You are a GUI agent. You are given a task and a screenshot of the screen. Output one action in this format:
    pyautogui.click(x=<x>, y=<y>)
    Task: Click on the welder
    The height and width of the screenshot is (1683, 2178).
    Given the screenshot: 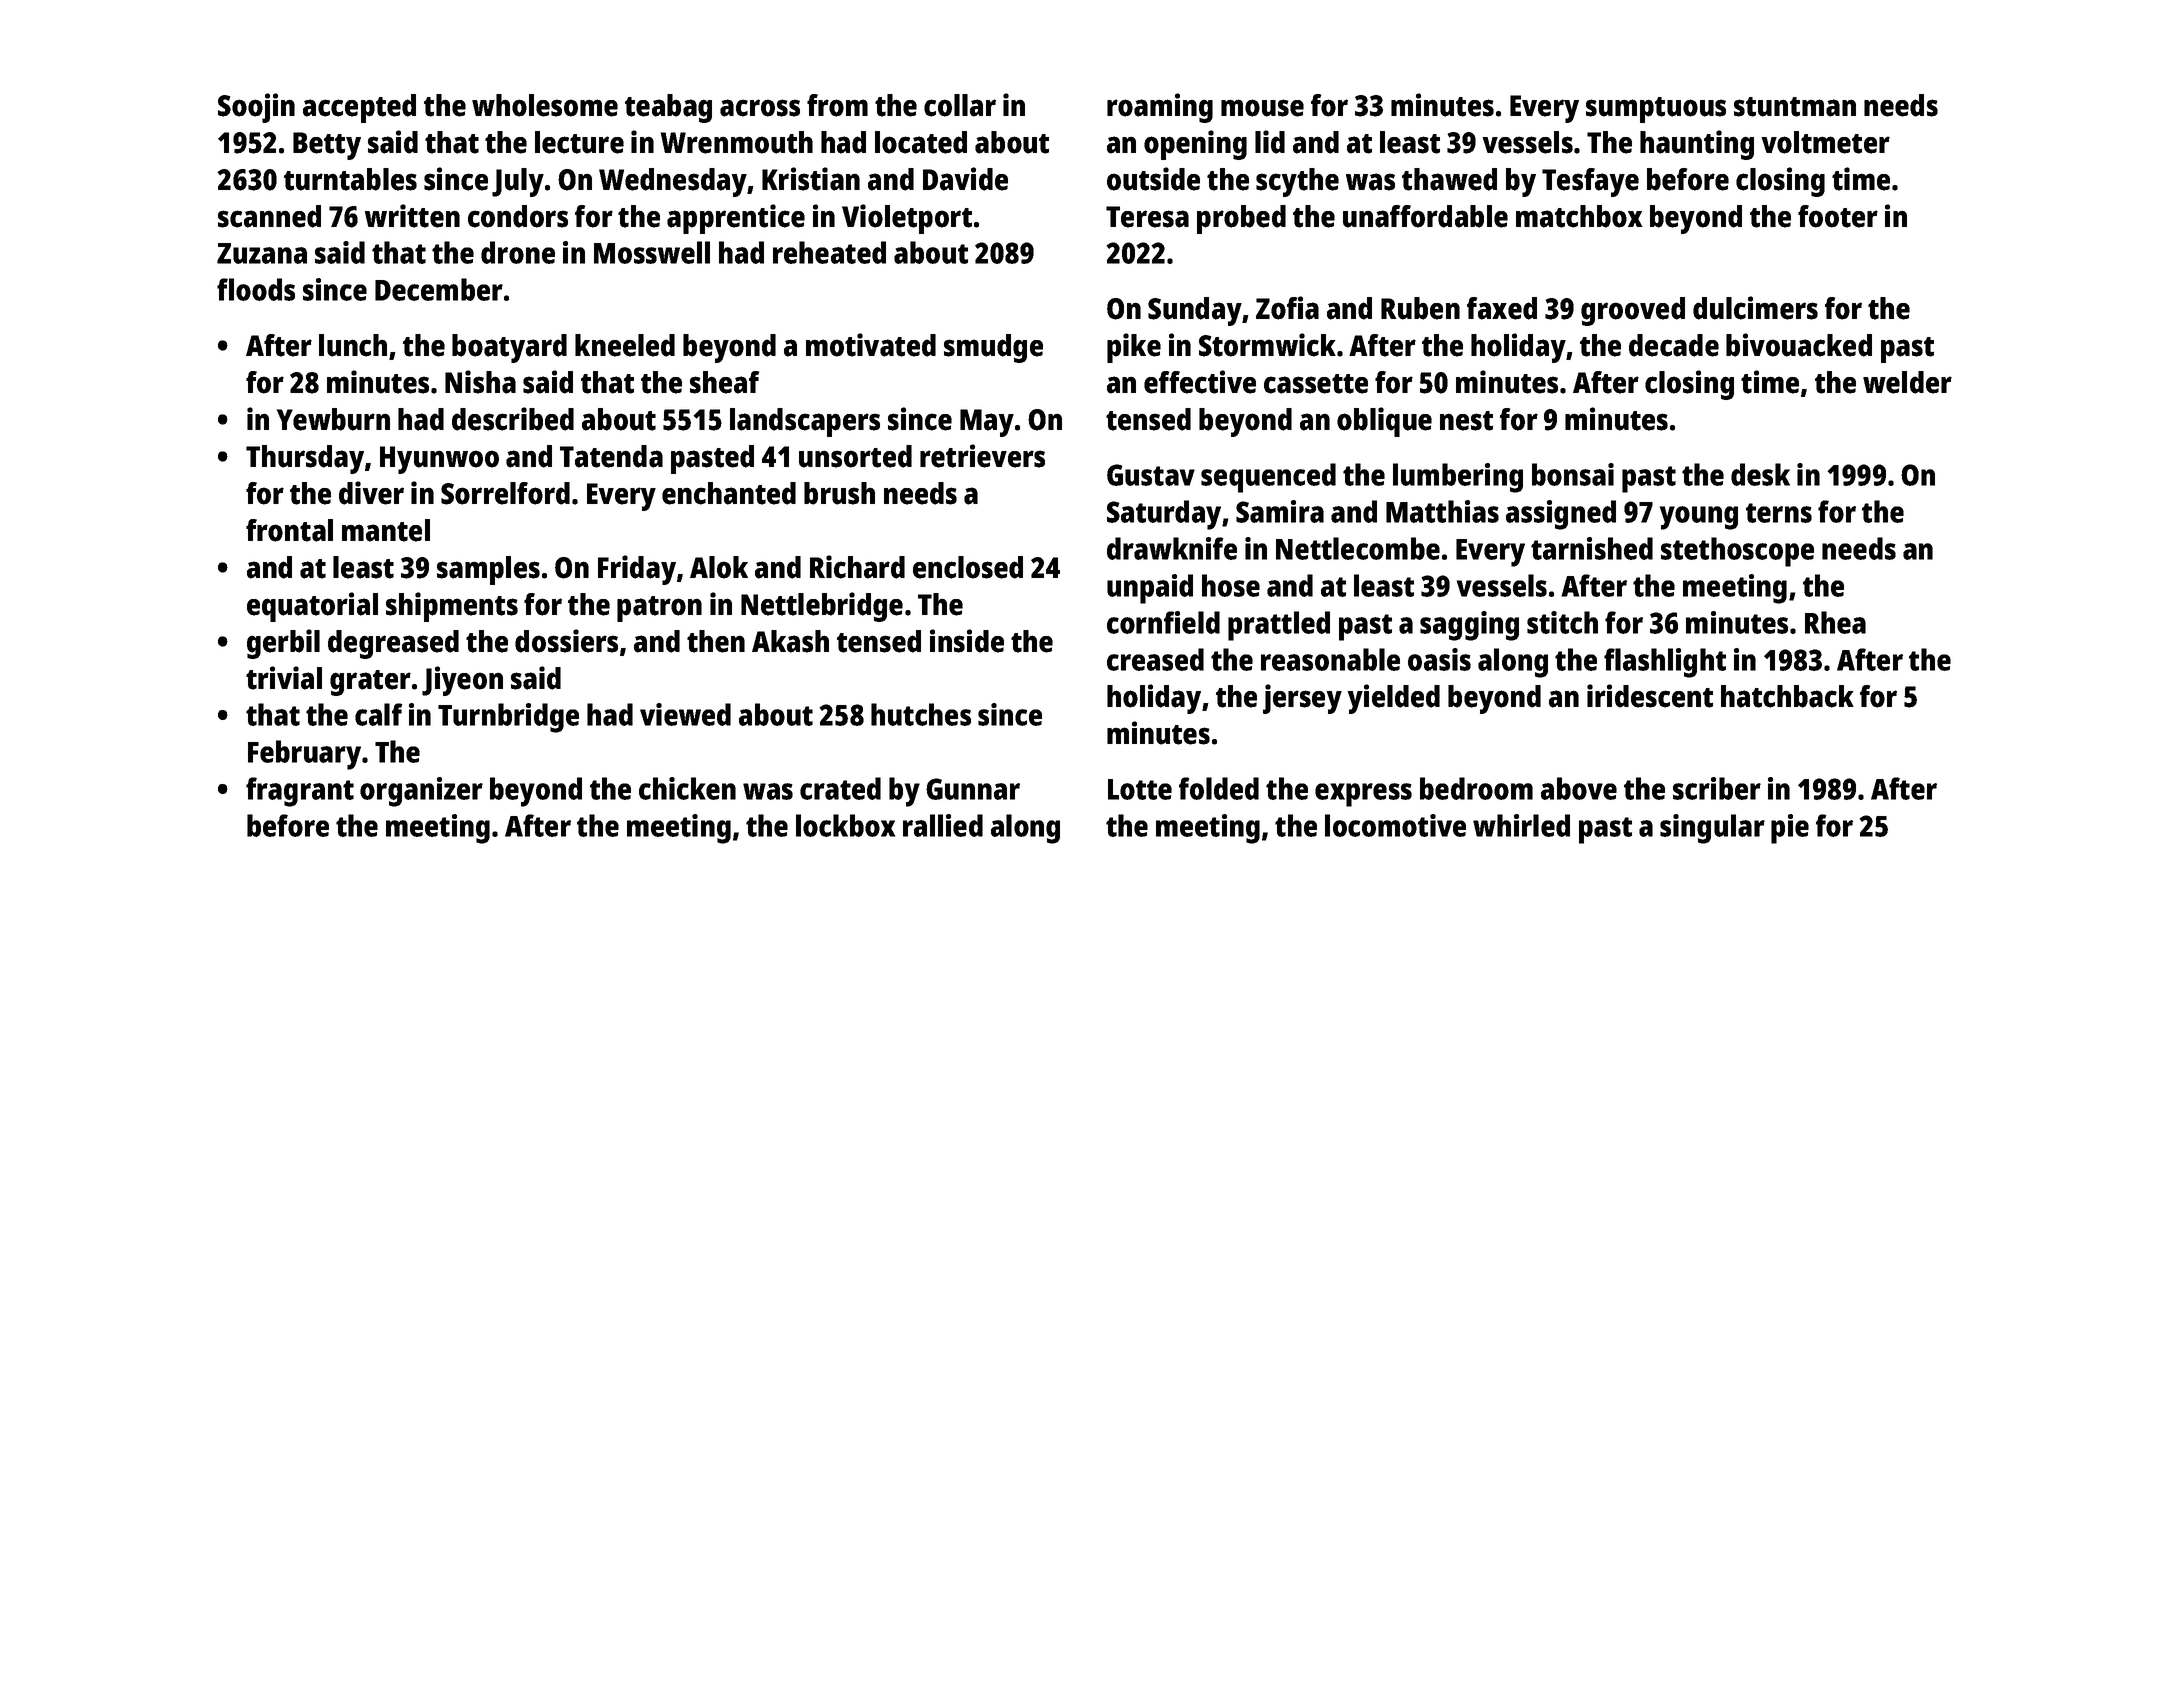 What is the action you would take?
    pyautogui.click(x=1907, y=382)
